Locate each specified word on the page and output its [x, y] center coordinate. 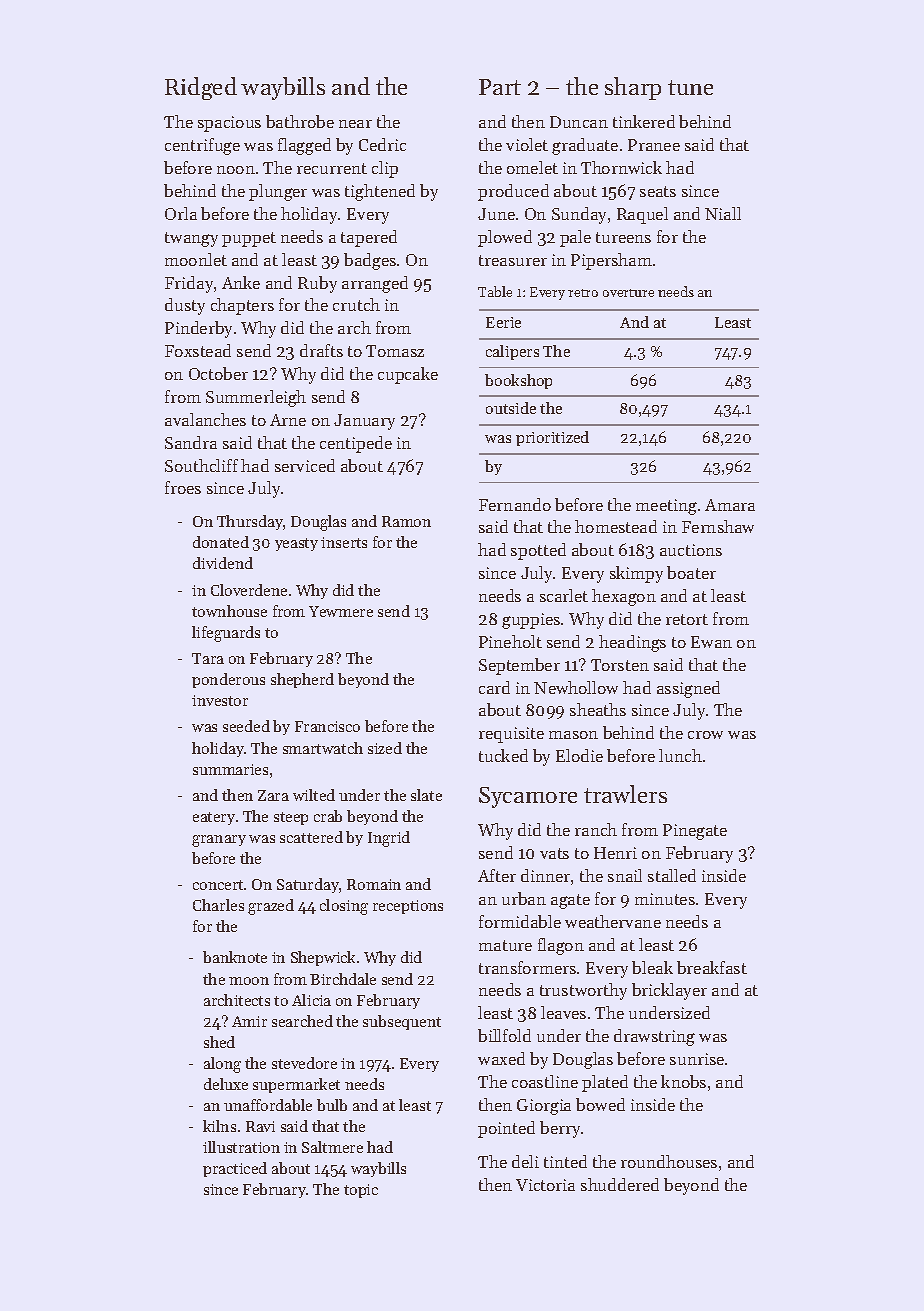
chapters [242, 306]
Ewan [711, 642]
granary [219, 841]
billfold [504, 1035]
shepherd [302, 680]
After [497, 875]
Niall [723, 213]
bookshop [518, 381]
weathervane [613, 921]
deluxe [226, 1084]
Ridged [201, 88]
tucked [503, 755]
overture [628, 293]
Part [500, 87]
